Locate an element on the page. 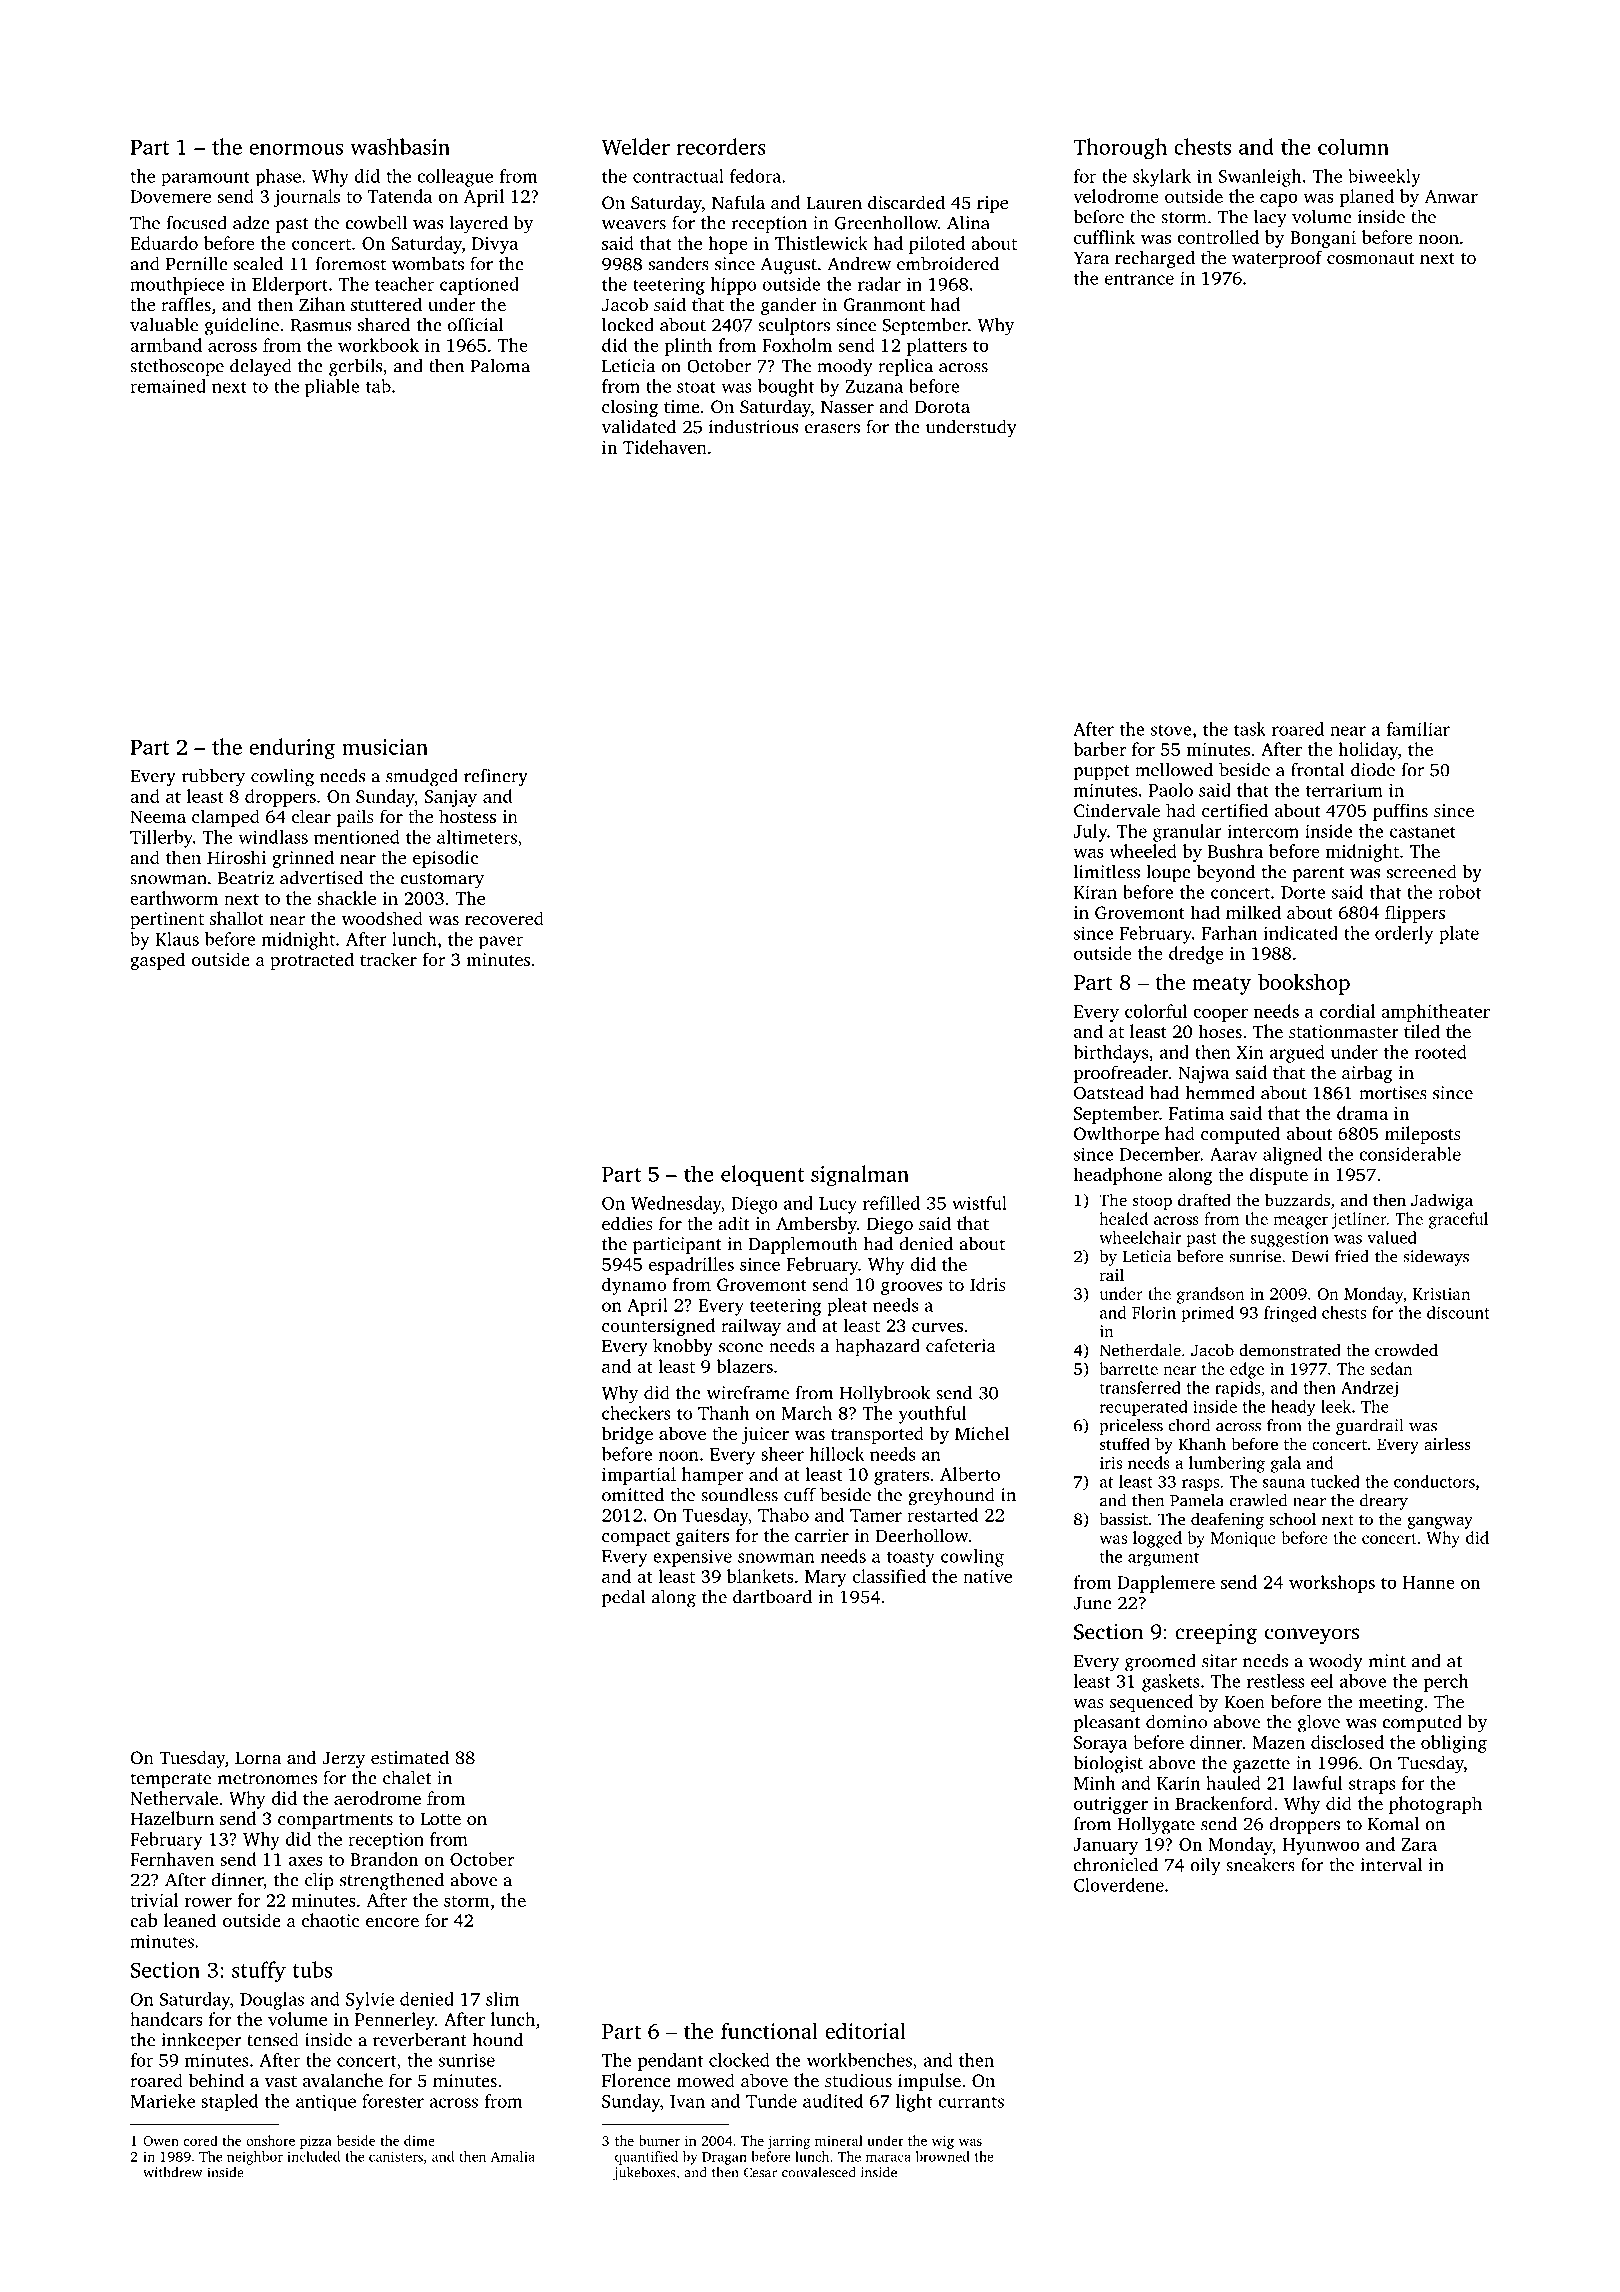 The height and width of the page is (2292, 1620). bridge is located at coordinates (627, 1435).
